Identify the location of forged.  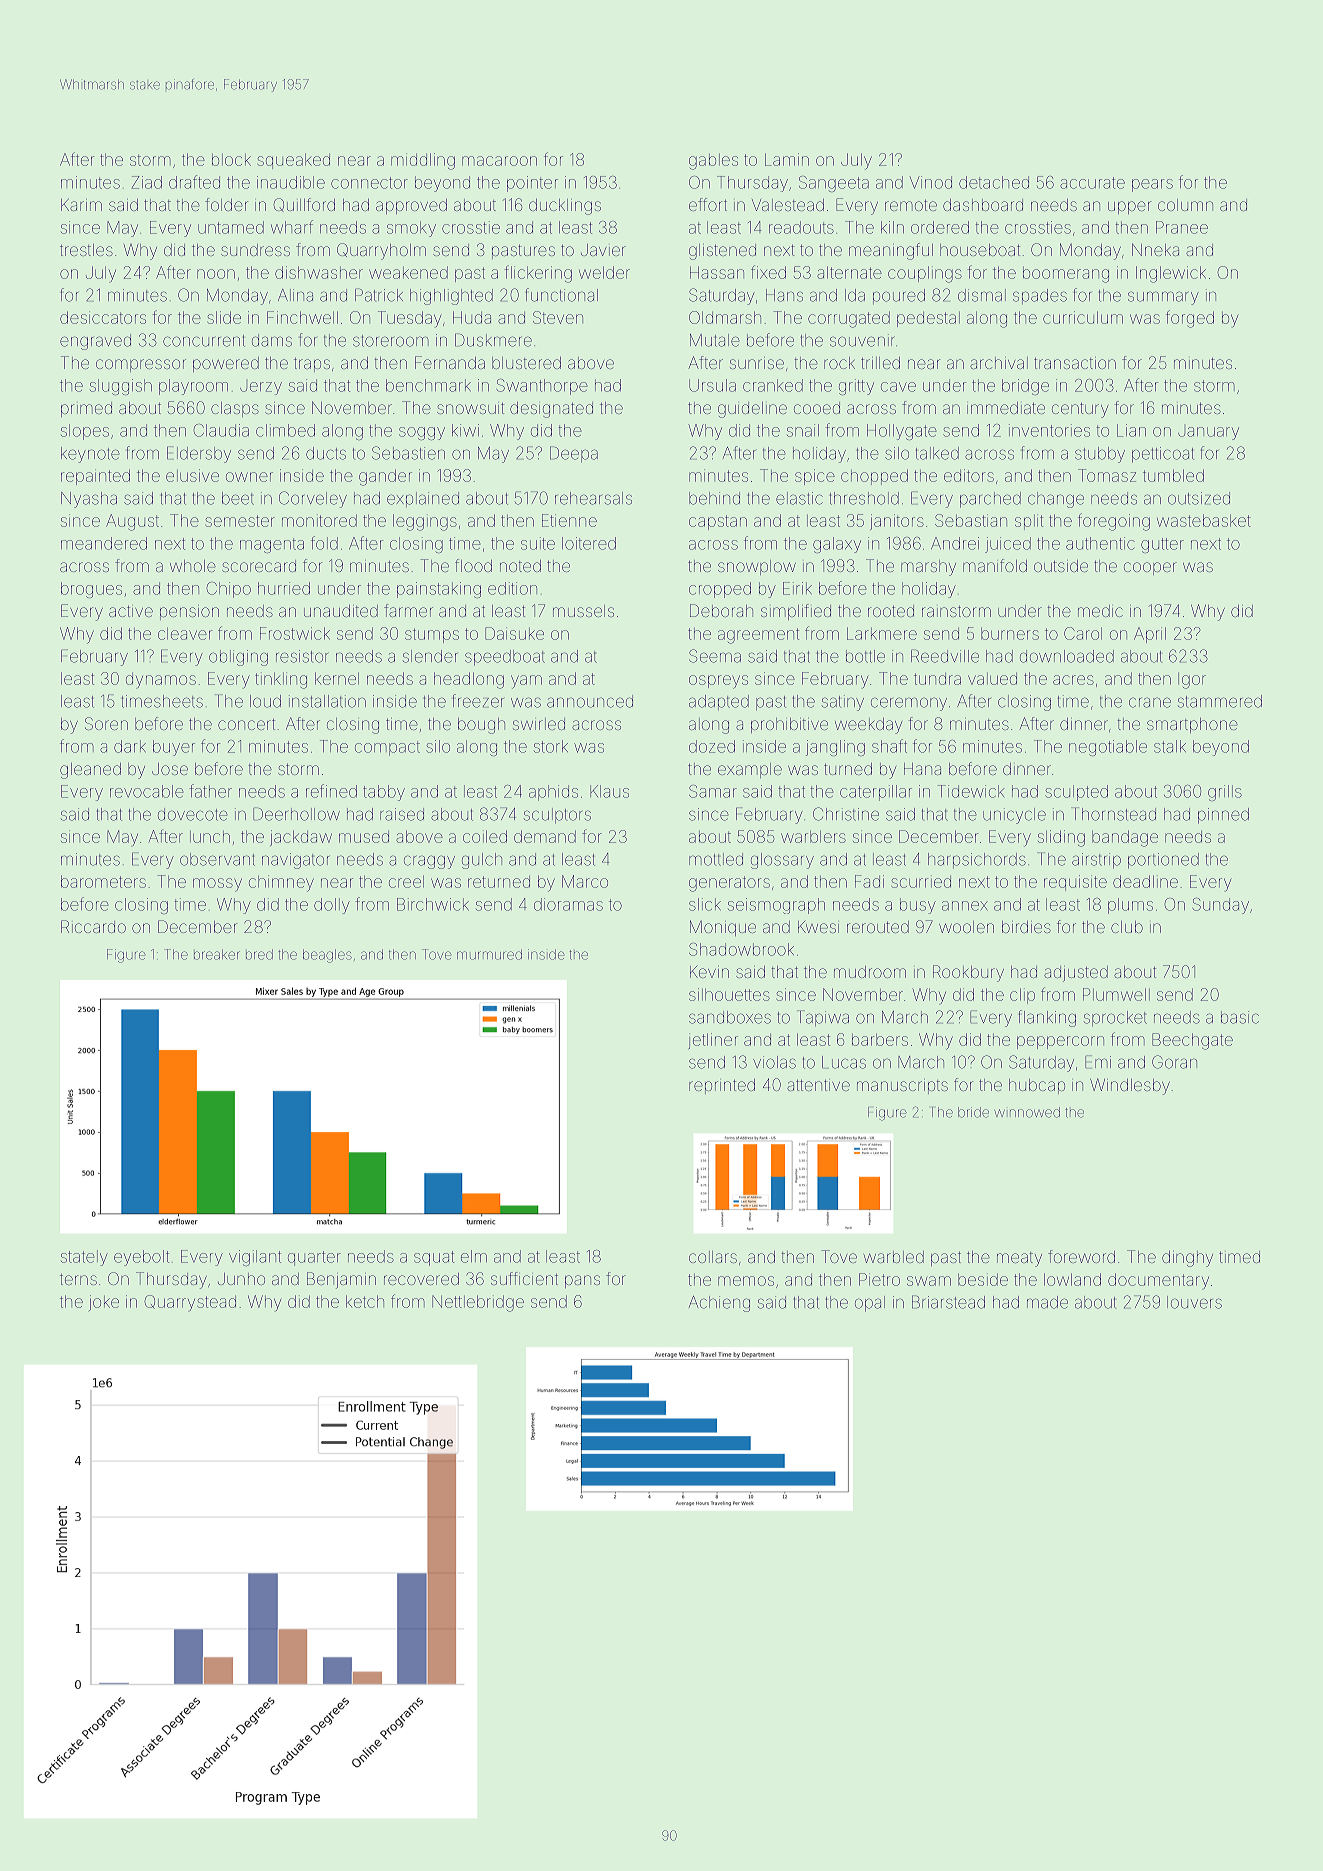
(1190, 319).
